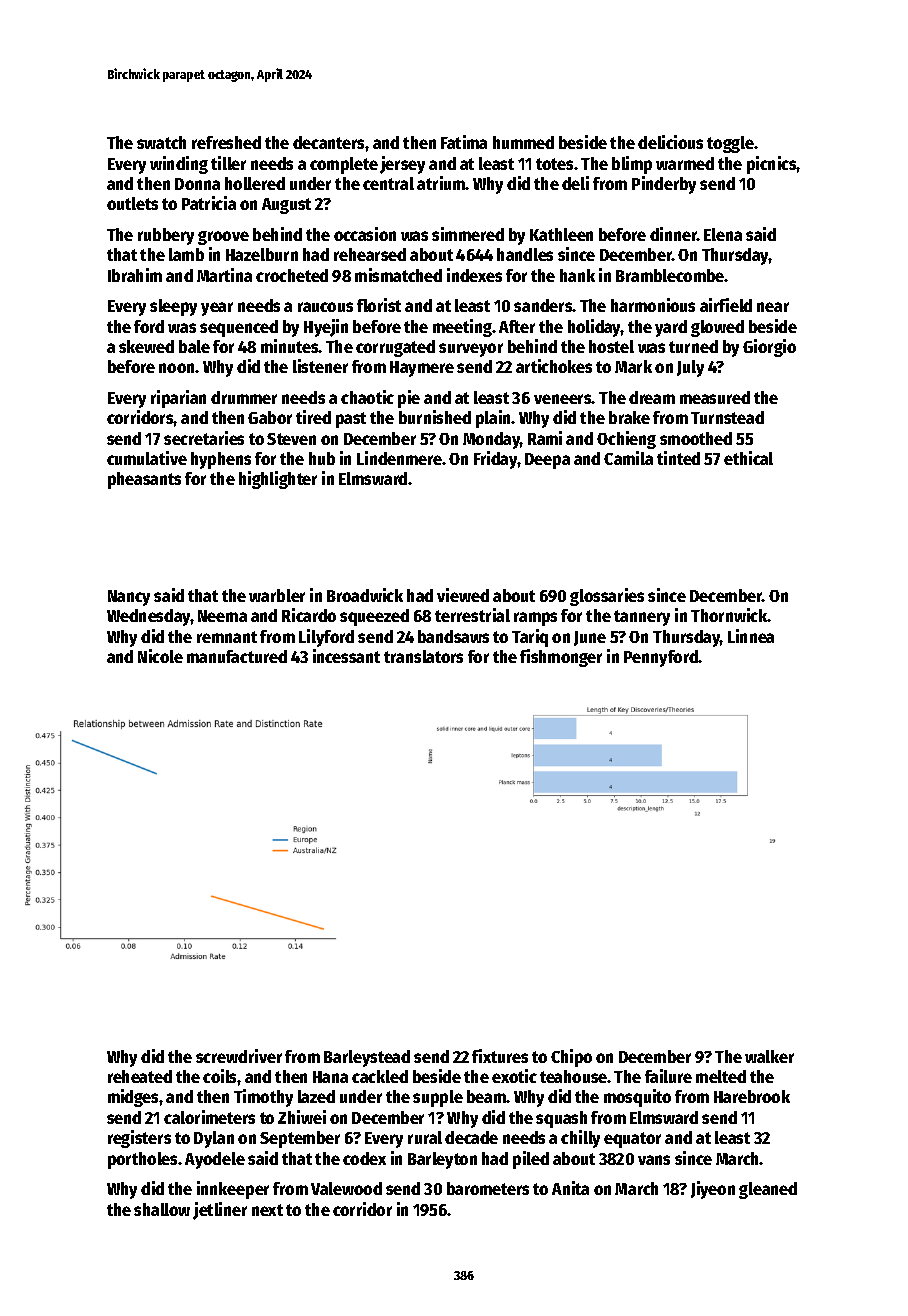 Image resolution: width=908 pixels, height=1316 pixels. What do you see at coordinates (179, 165) in the document?
I see `winding` at bounding box center [179, 165].
